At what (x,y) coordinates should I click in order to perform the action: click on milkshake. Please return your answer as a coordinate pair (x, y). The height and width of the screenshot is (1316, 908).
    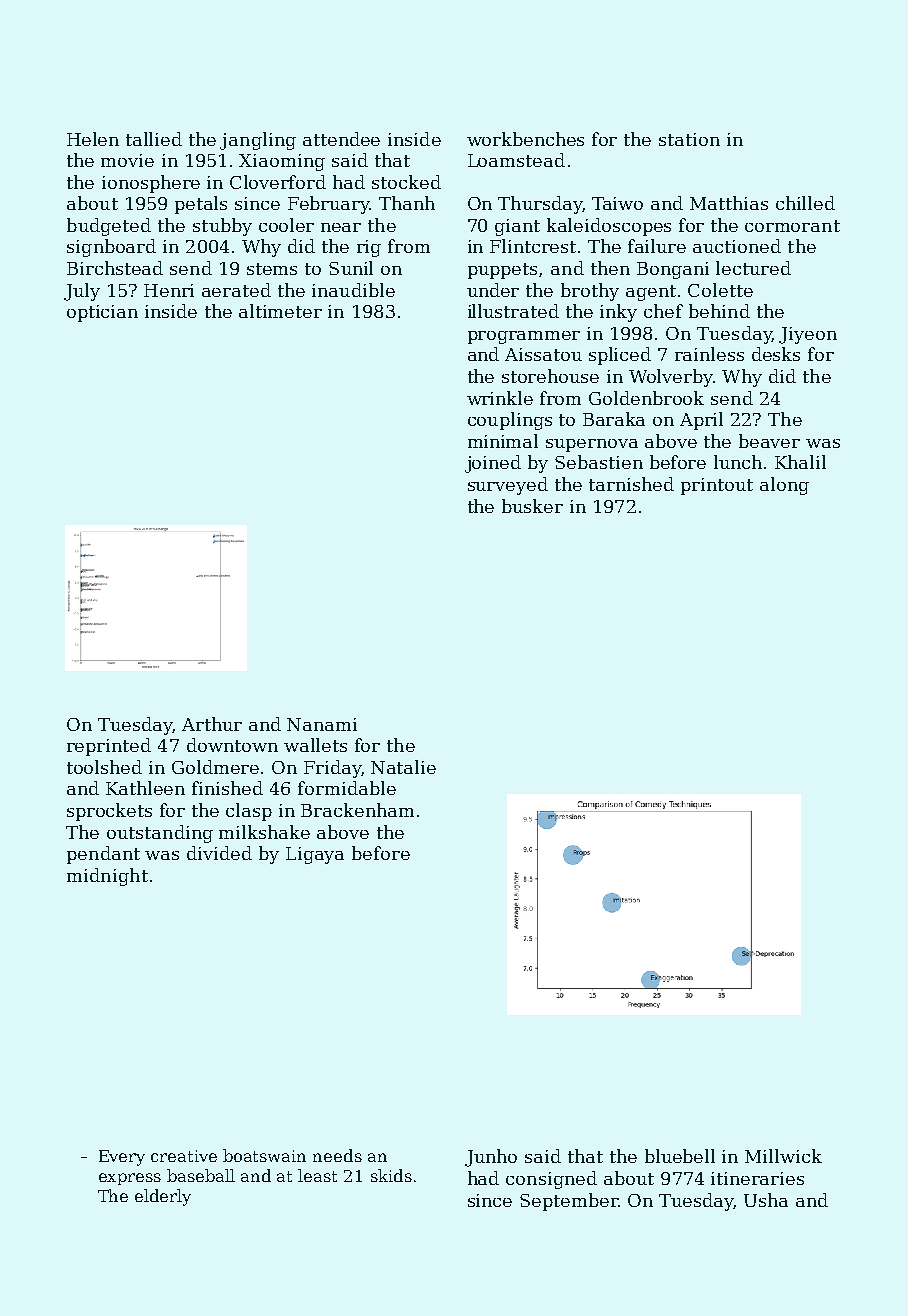
    Looking at the image, I should click on (264, 832).
